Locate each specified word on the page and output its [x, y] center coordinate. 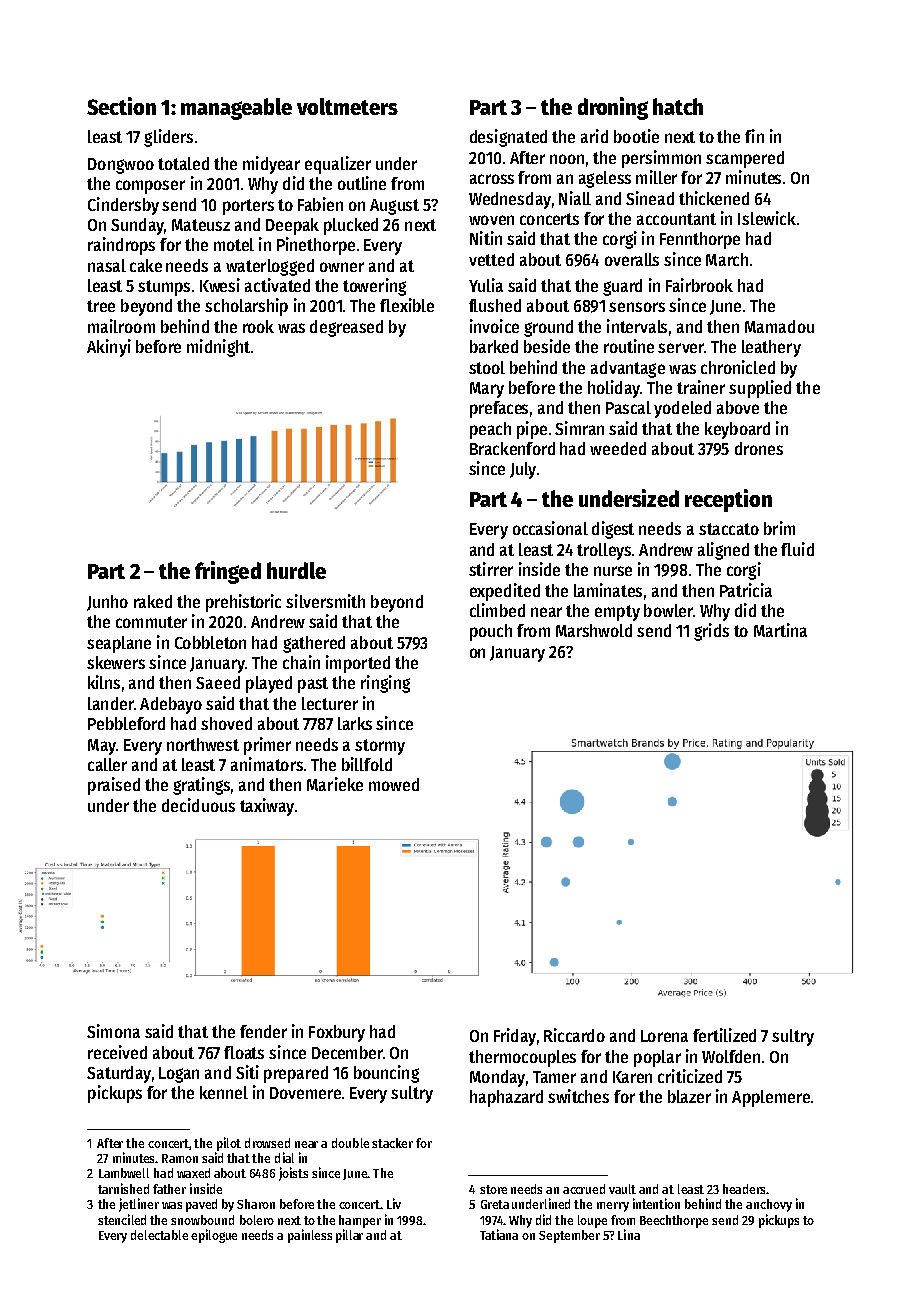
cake [146, 265]
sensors [637, 307]
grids [711, 632]
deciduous [198, 805]
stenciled [122, 1219]
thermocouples [522, 1058]
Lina [629, 1234]
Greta [495, 1204]
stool [487, 367]
